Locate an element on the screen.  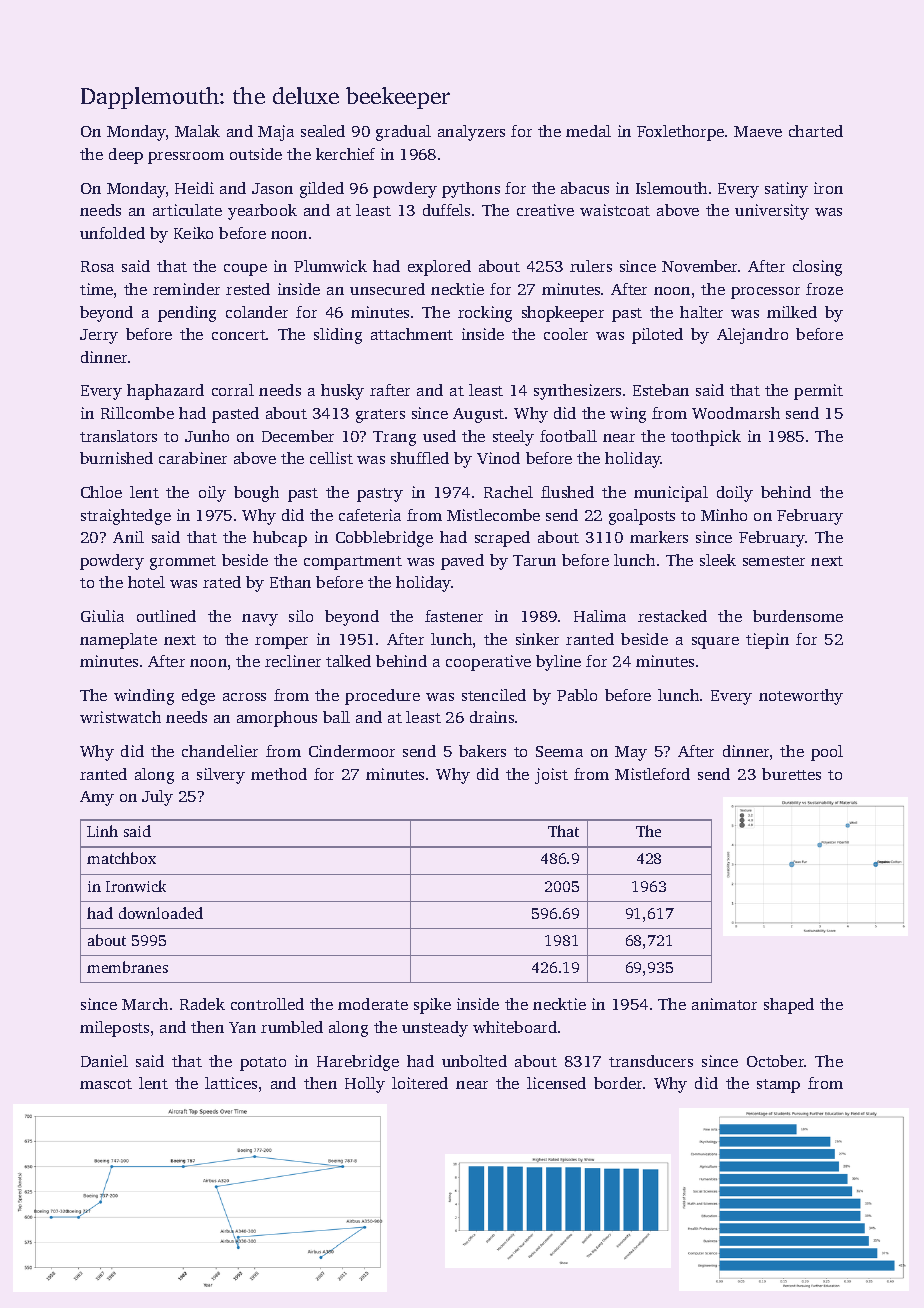
analyzers is located at coordinates (471, 133).
